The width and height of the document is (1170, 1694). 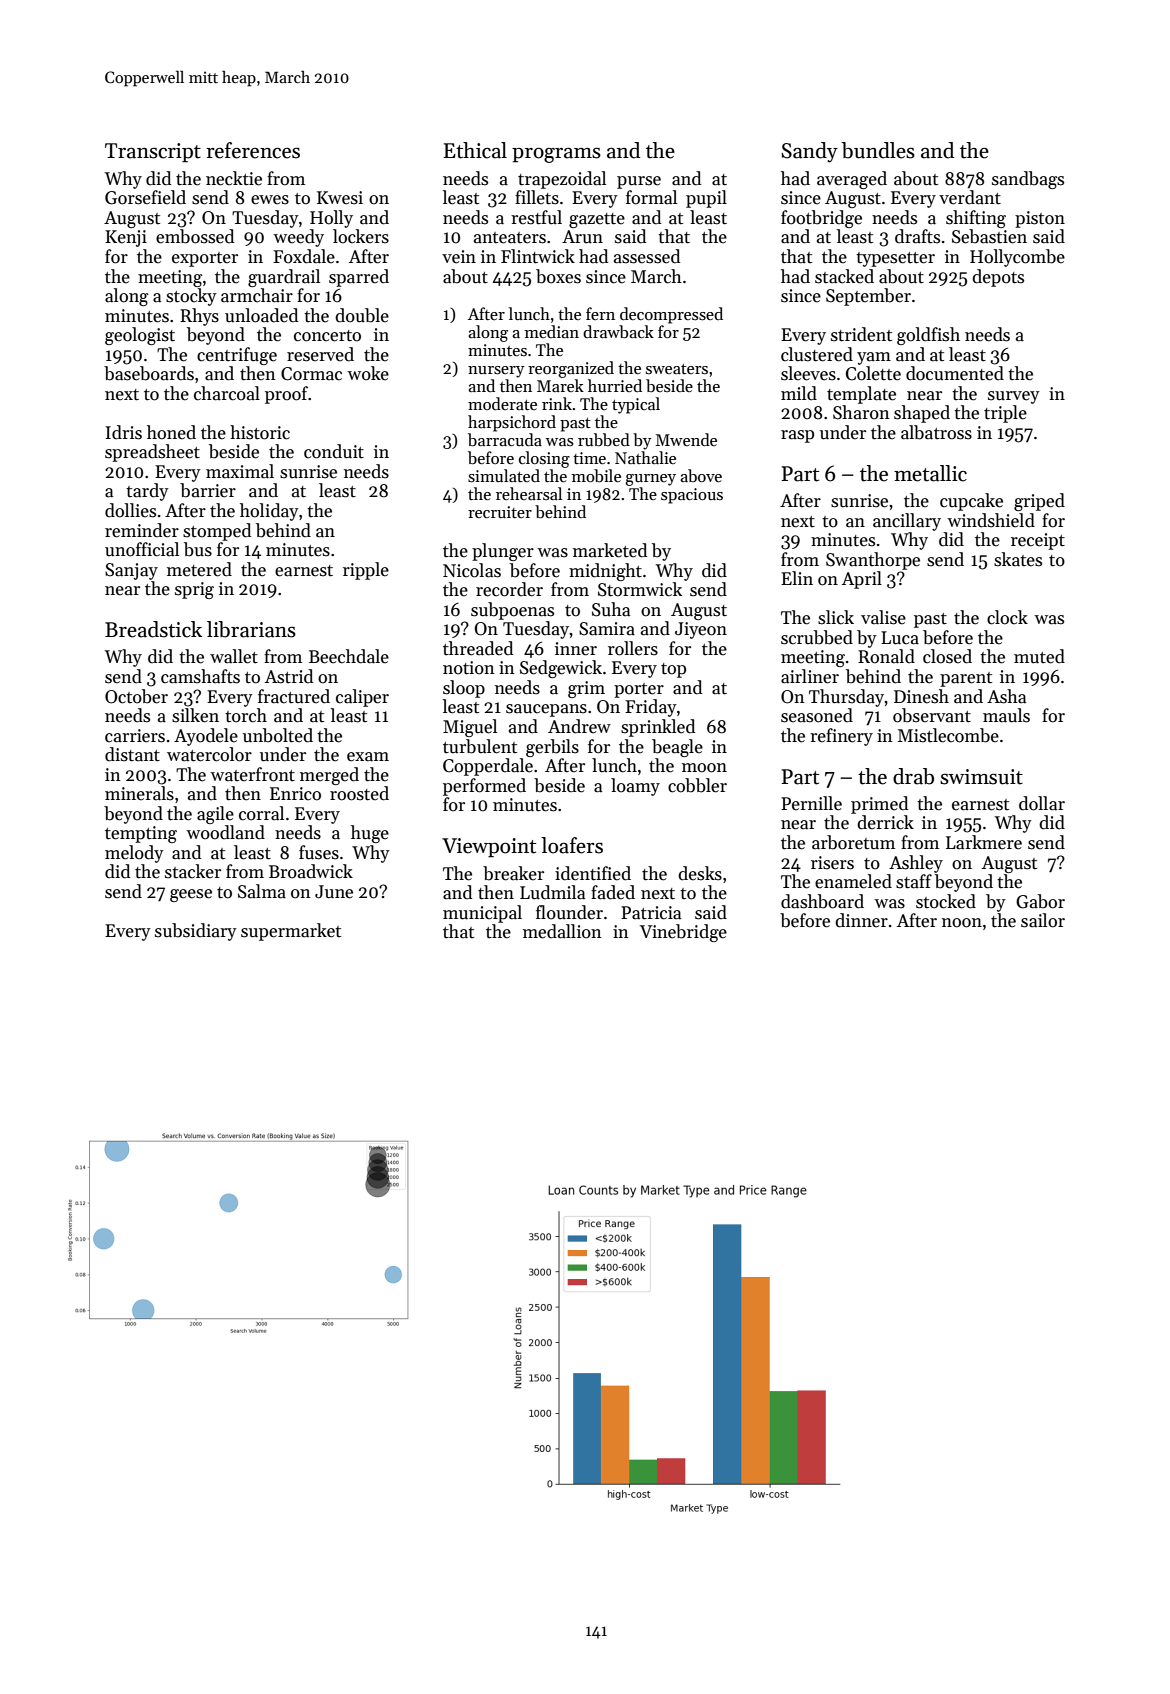 What do you see at coordinates (340, 198) in the document?
I see `Kwesi` at bounding box center [340, 198].
